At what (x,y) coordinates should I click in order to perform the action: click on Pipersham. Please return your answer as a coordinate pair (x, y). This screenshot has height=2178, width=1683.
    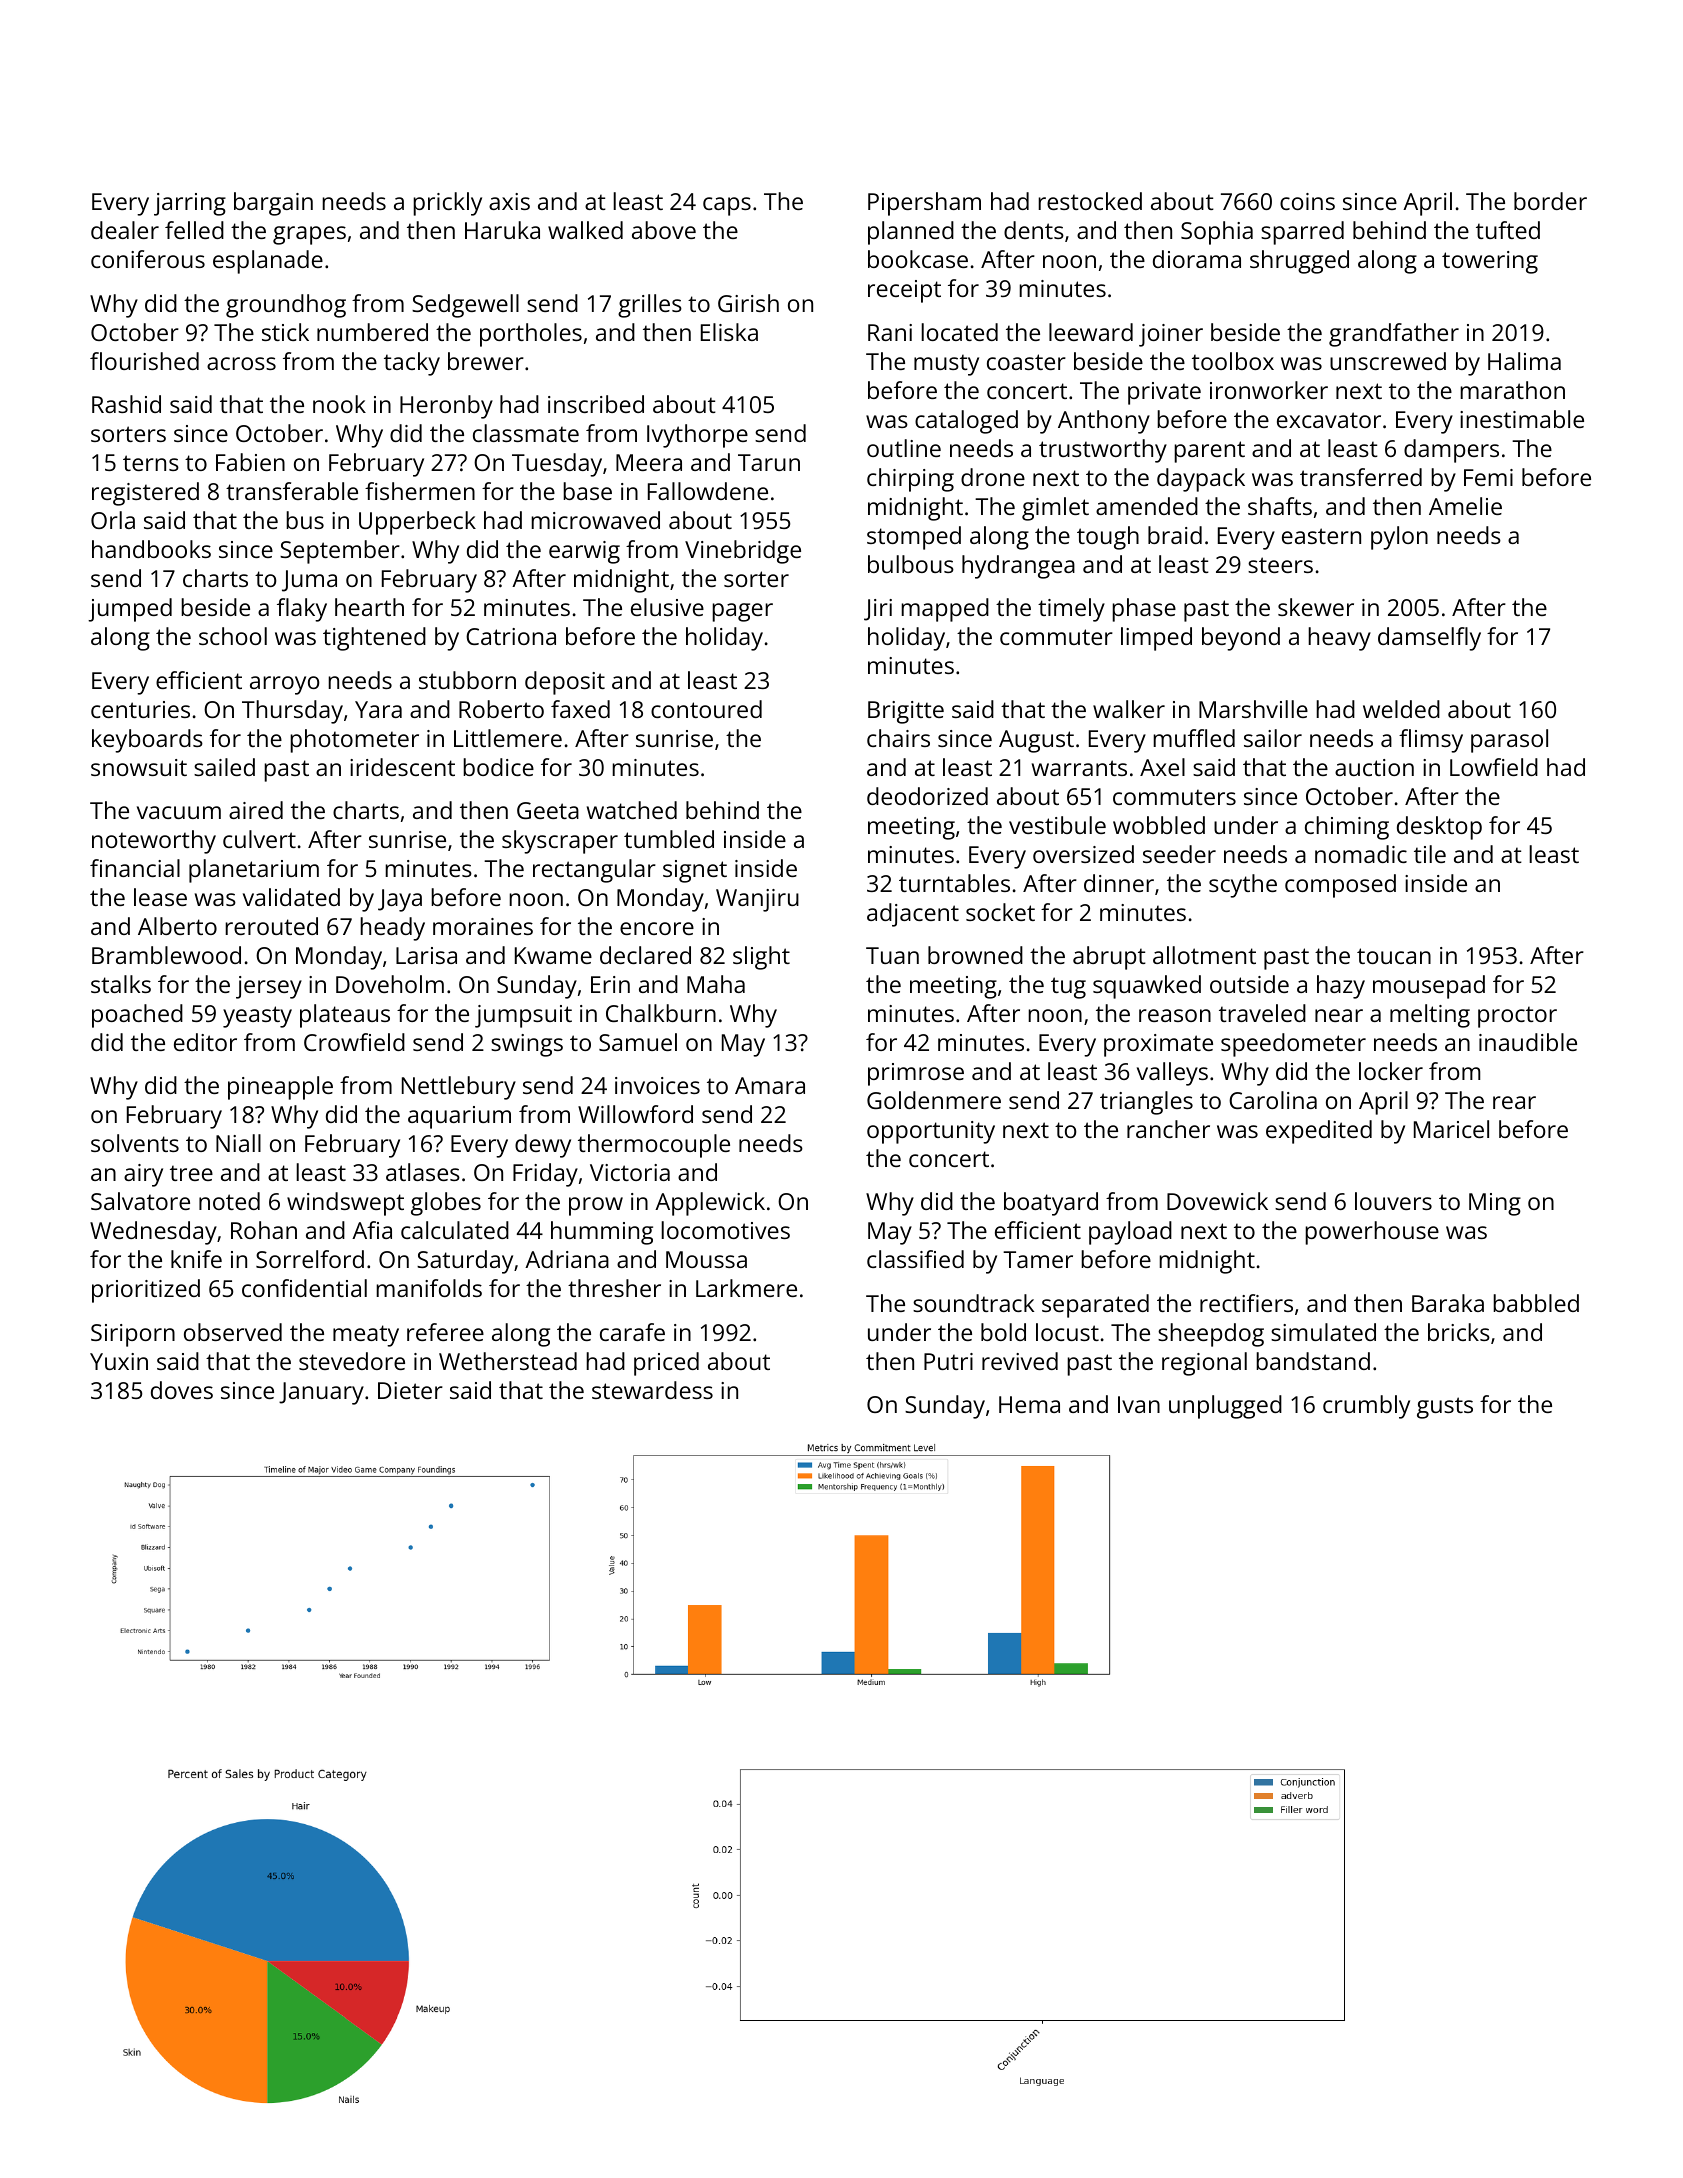
    Looking at the image, I should click on (924, 204).
